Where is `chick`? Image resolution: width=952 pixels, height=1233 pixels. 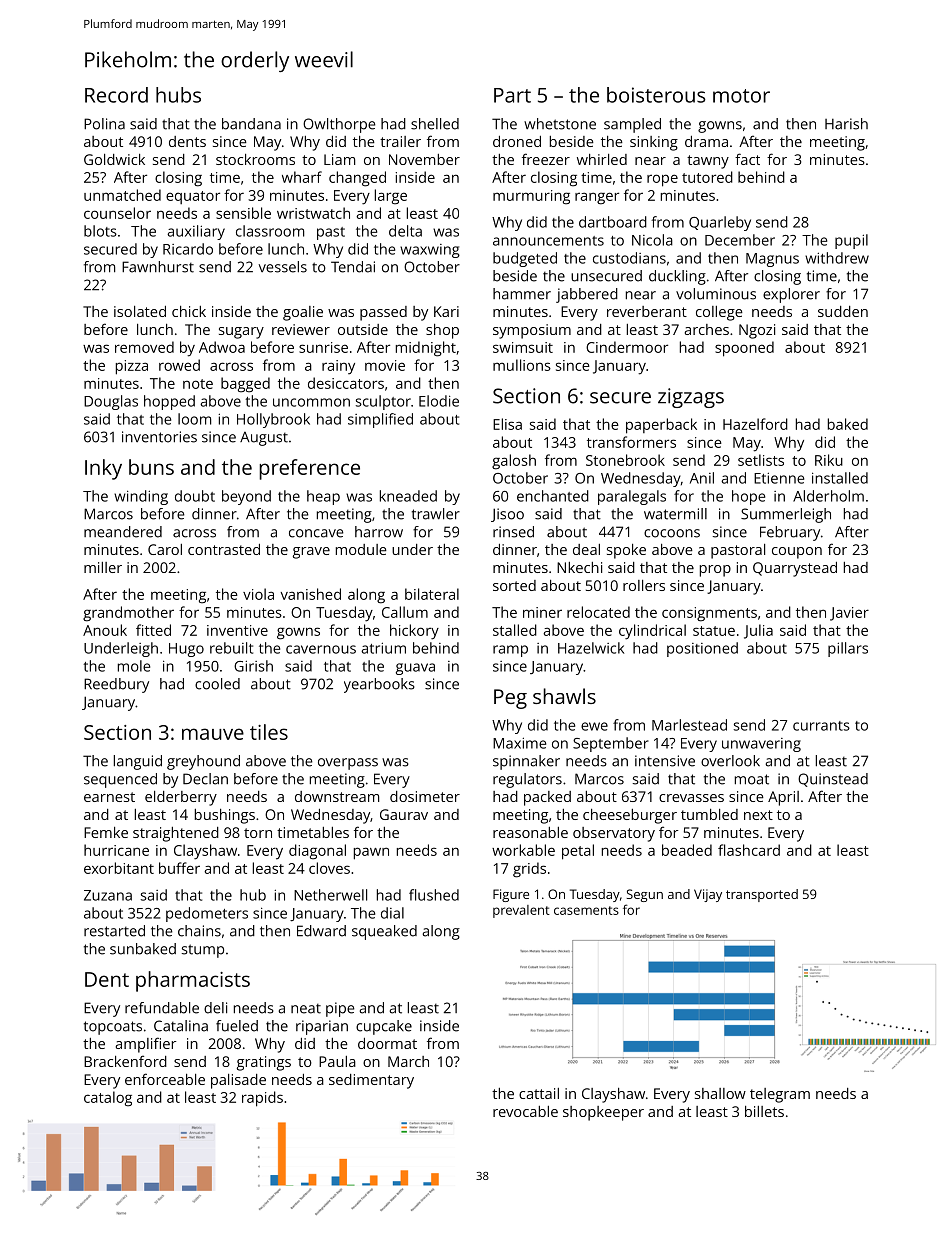
chick is located at coordinates (189, 311).
